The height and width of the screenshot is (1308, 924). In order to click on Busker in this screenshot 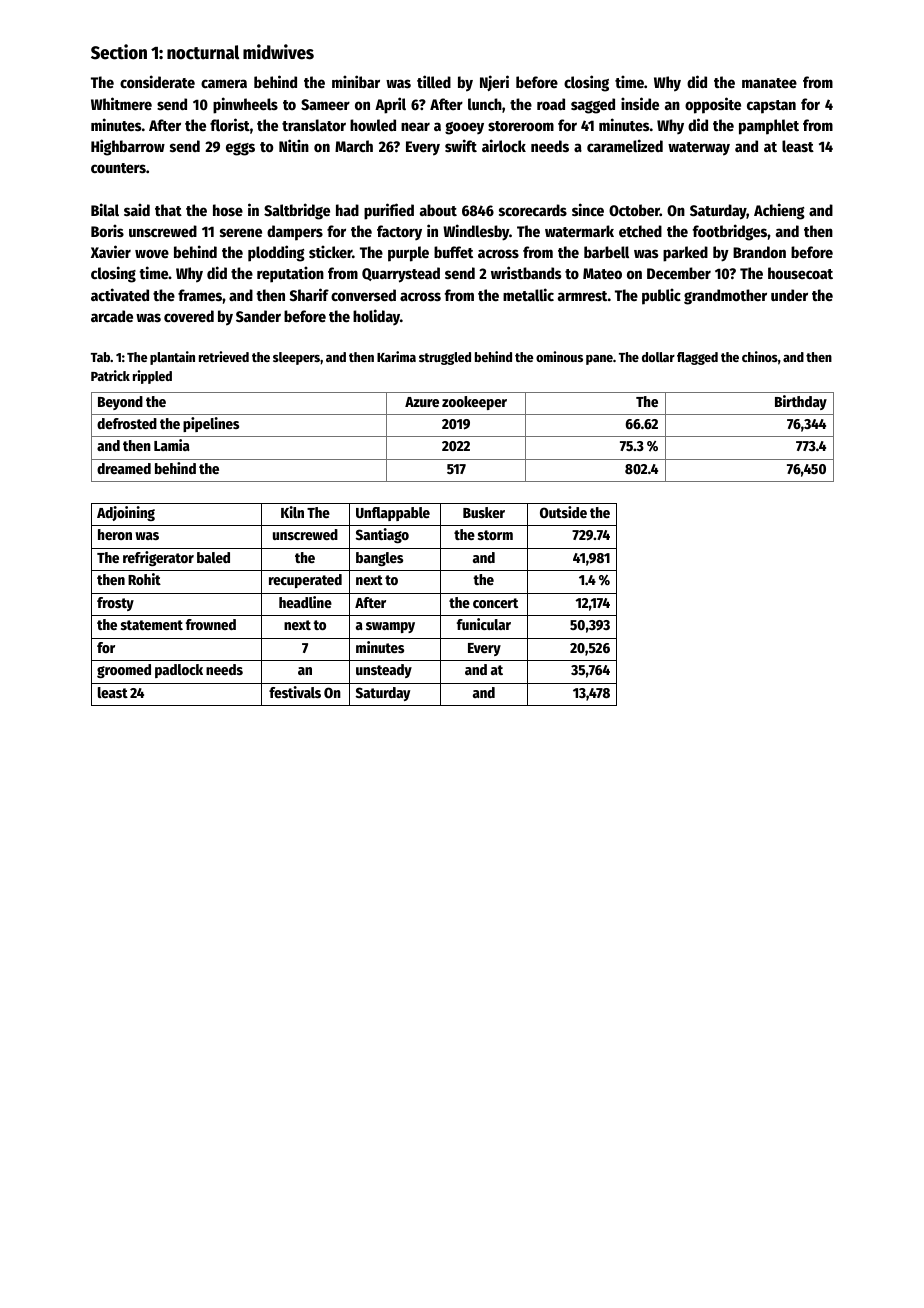, I will do `click(484, 512)`.
